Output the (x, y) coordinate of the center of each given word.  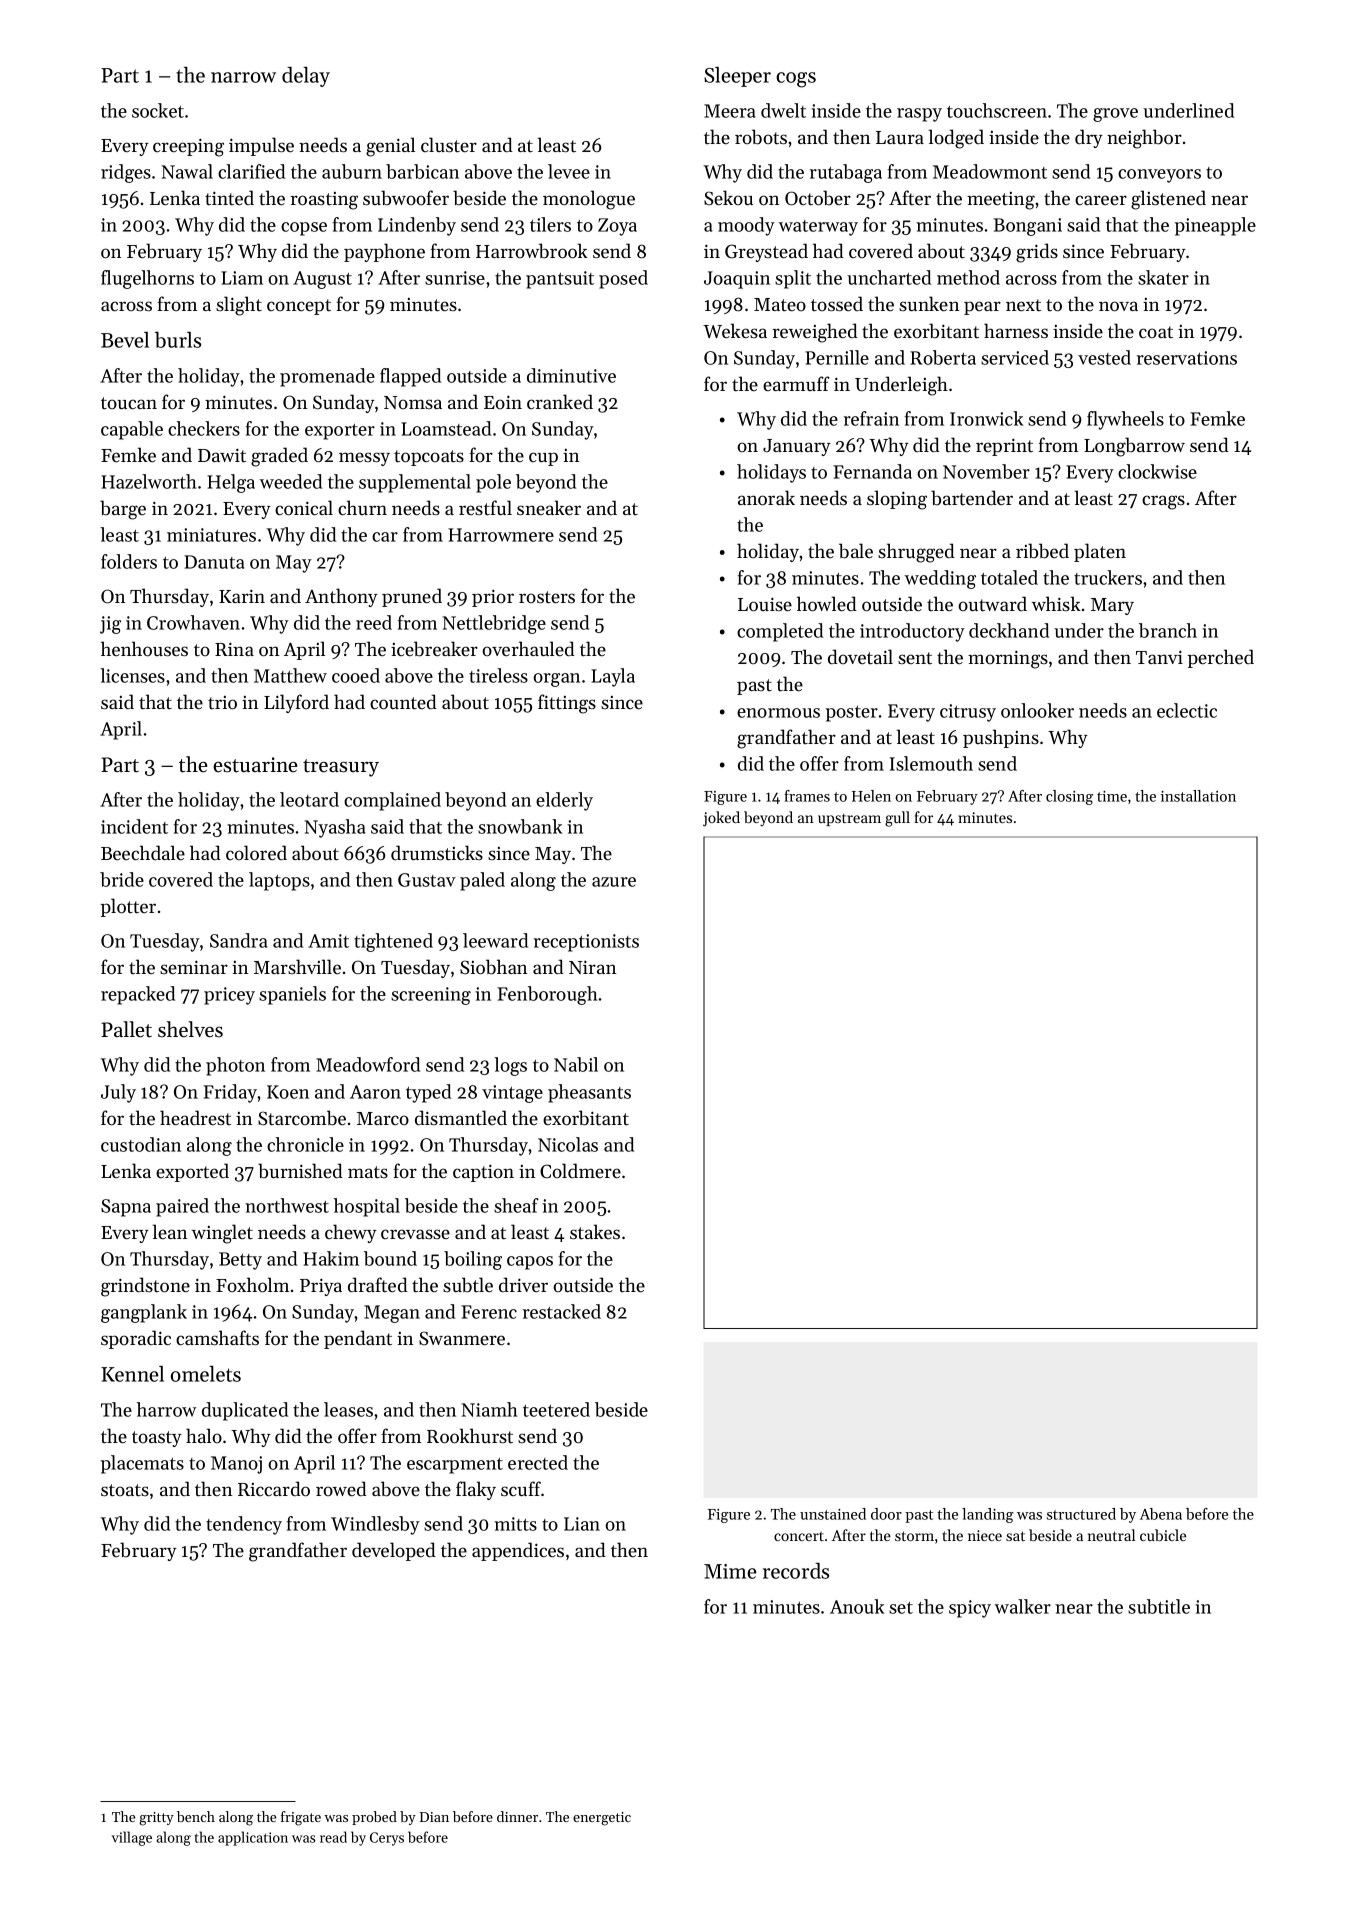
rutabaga (846, 173)
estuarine (255, 765)
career (1101, 200)
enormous (778, 713)
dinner (517, 1816)
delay (306, 76)
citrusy (968, 713)
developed (394, 1551)
